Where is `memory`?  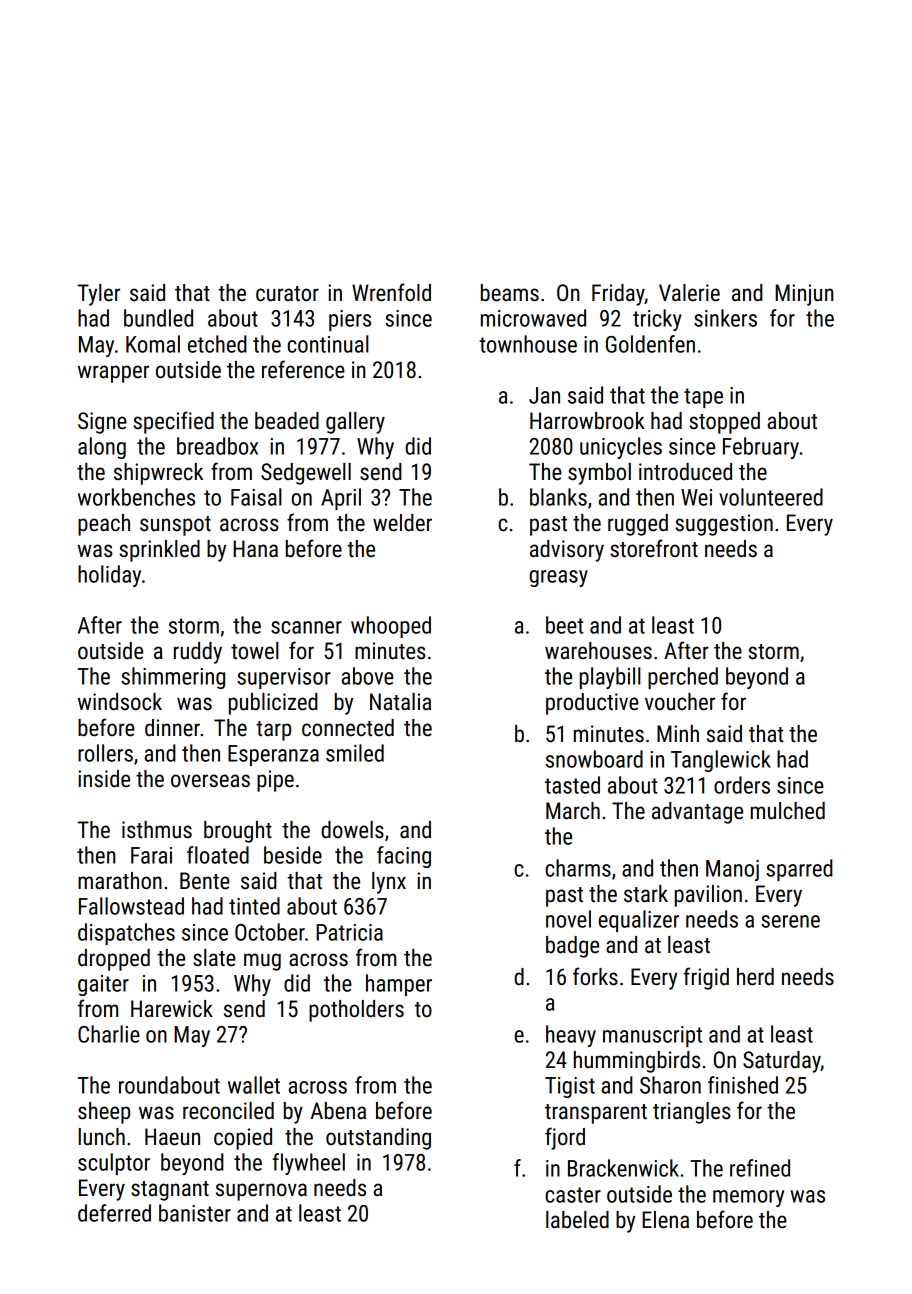
memory is located at coordinates (748, 1198).
